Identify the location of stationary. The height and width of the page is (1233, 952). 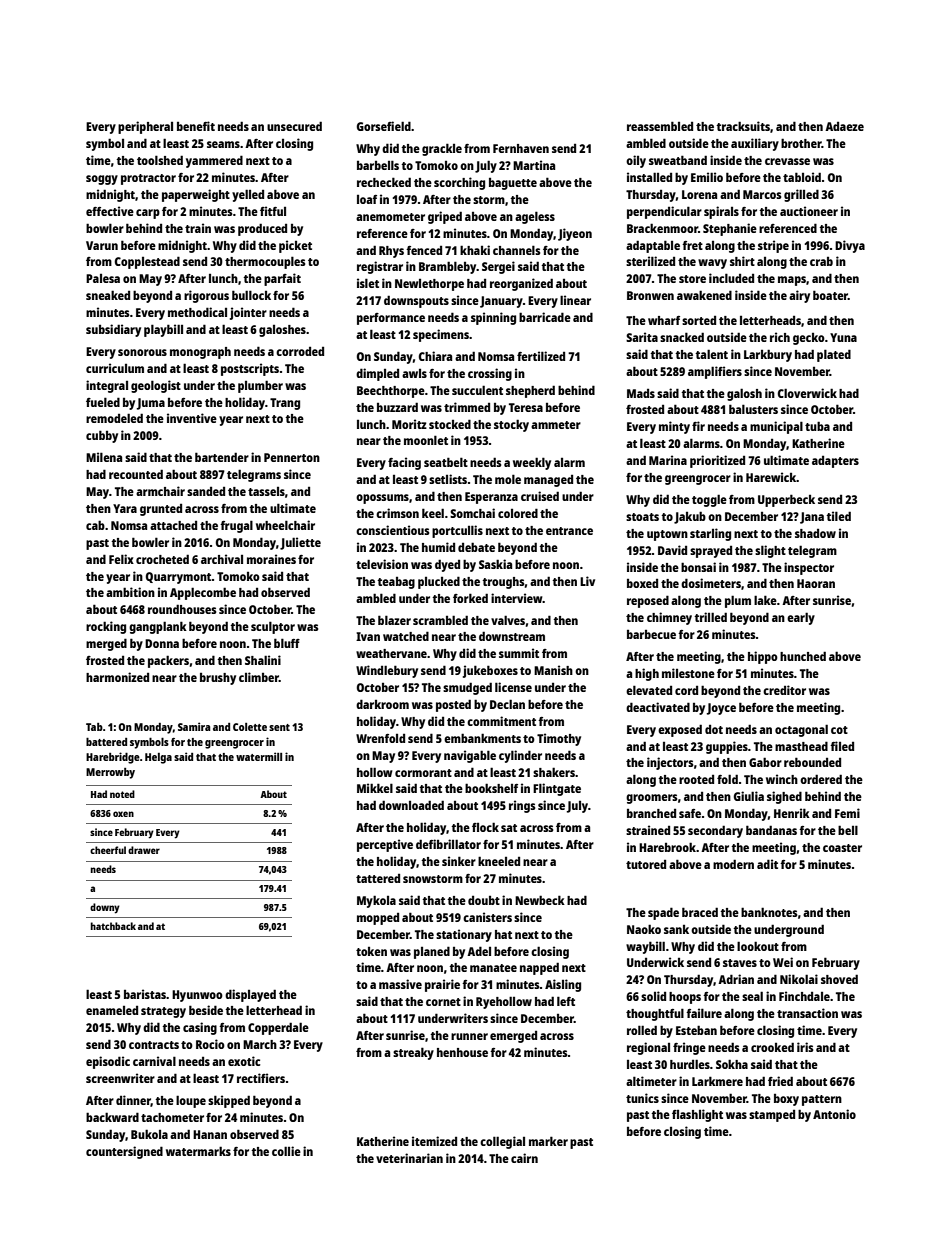
(464, 935).
